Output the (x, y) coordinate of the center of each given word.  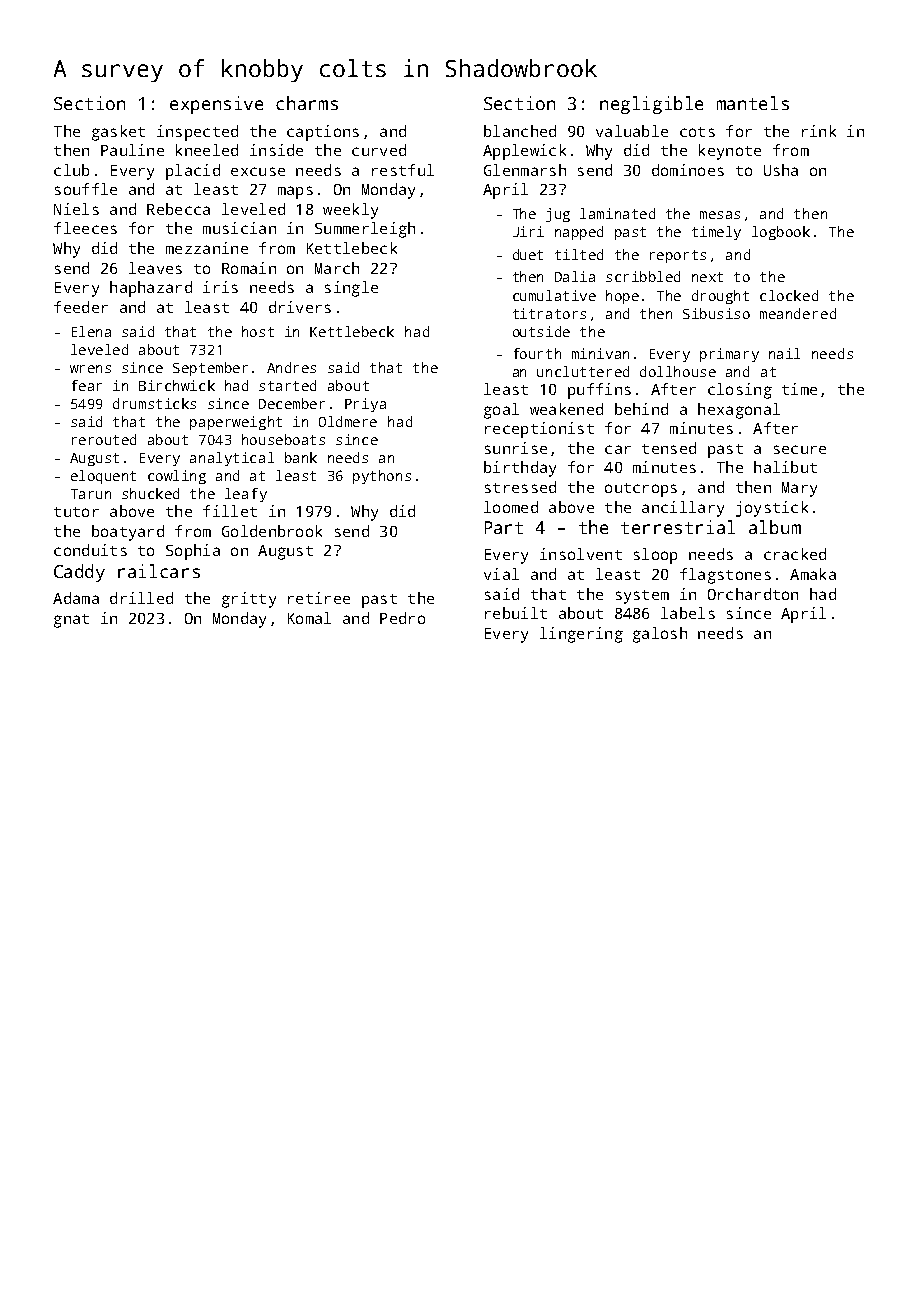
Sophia (193, 552)
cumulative (554, 295)
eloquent (103, 477)
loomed (511, 507)
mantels (753, 103)
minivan (600, 353)
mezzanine (207, 248)
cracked (795, 554)
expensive (216, 105)
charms (307, 103)
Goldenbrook (272, 531)
